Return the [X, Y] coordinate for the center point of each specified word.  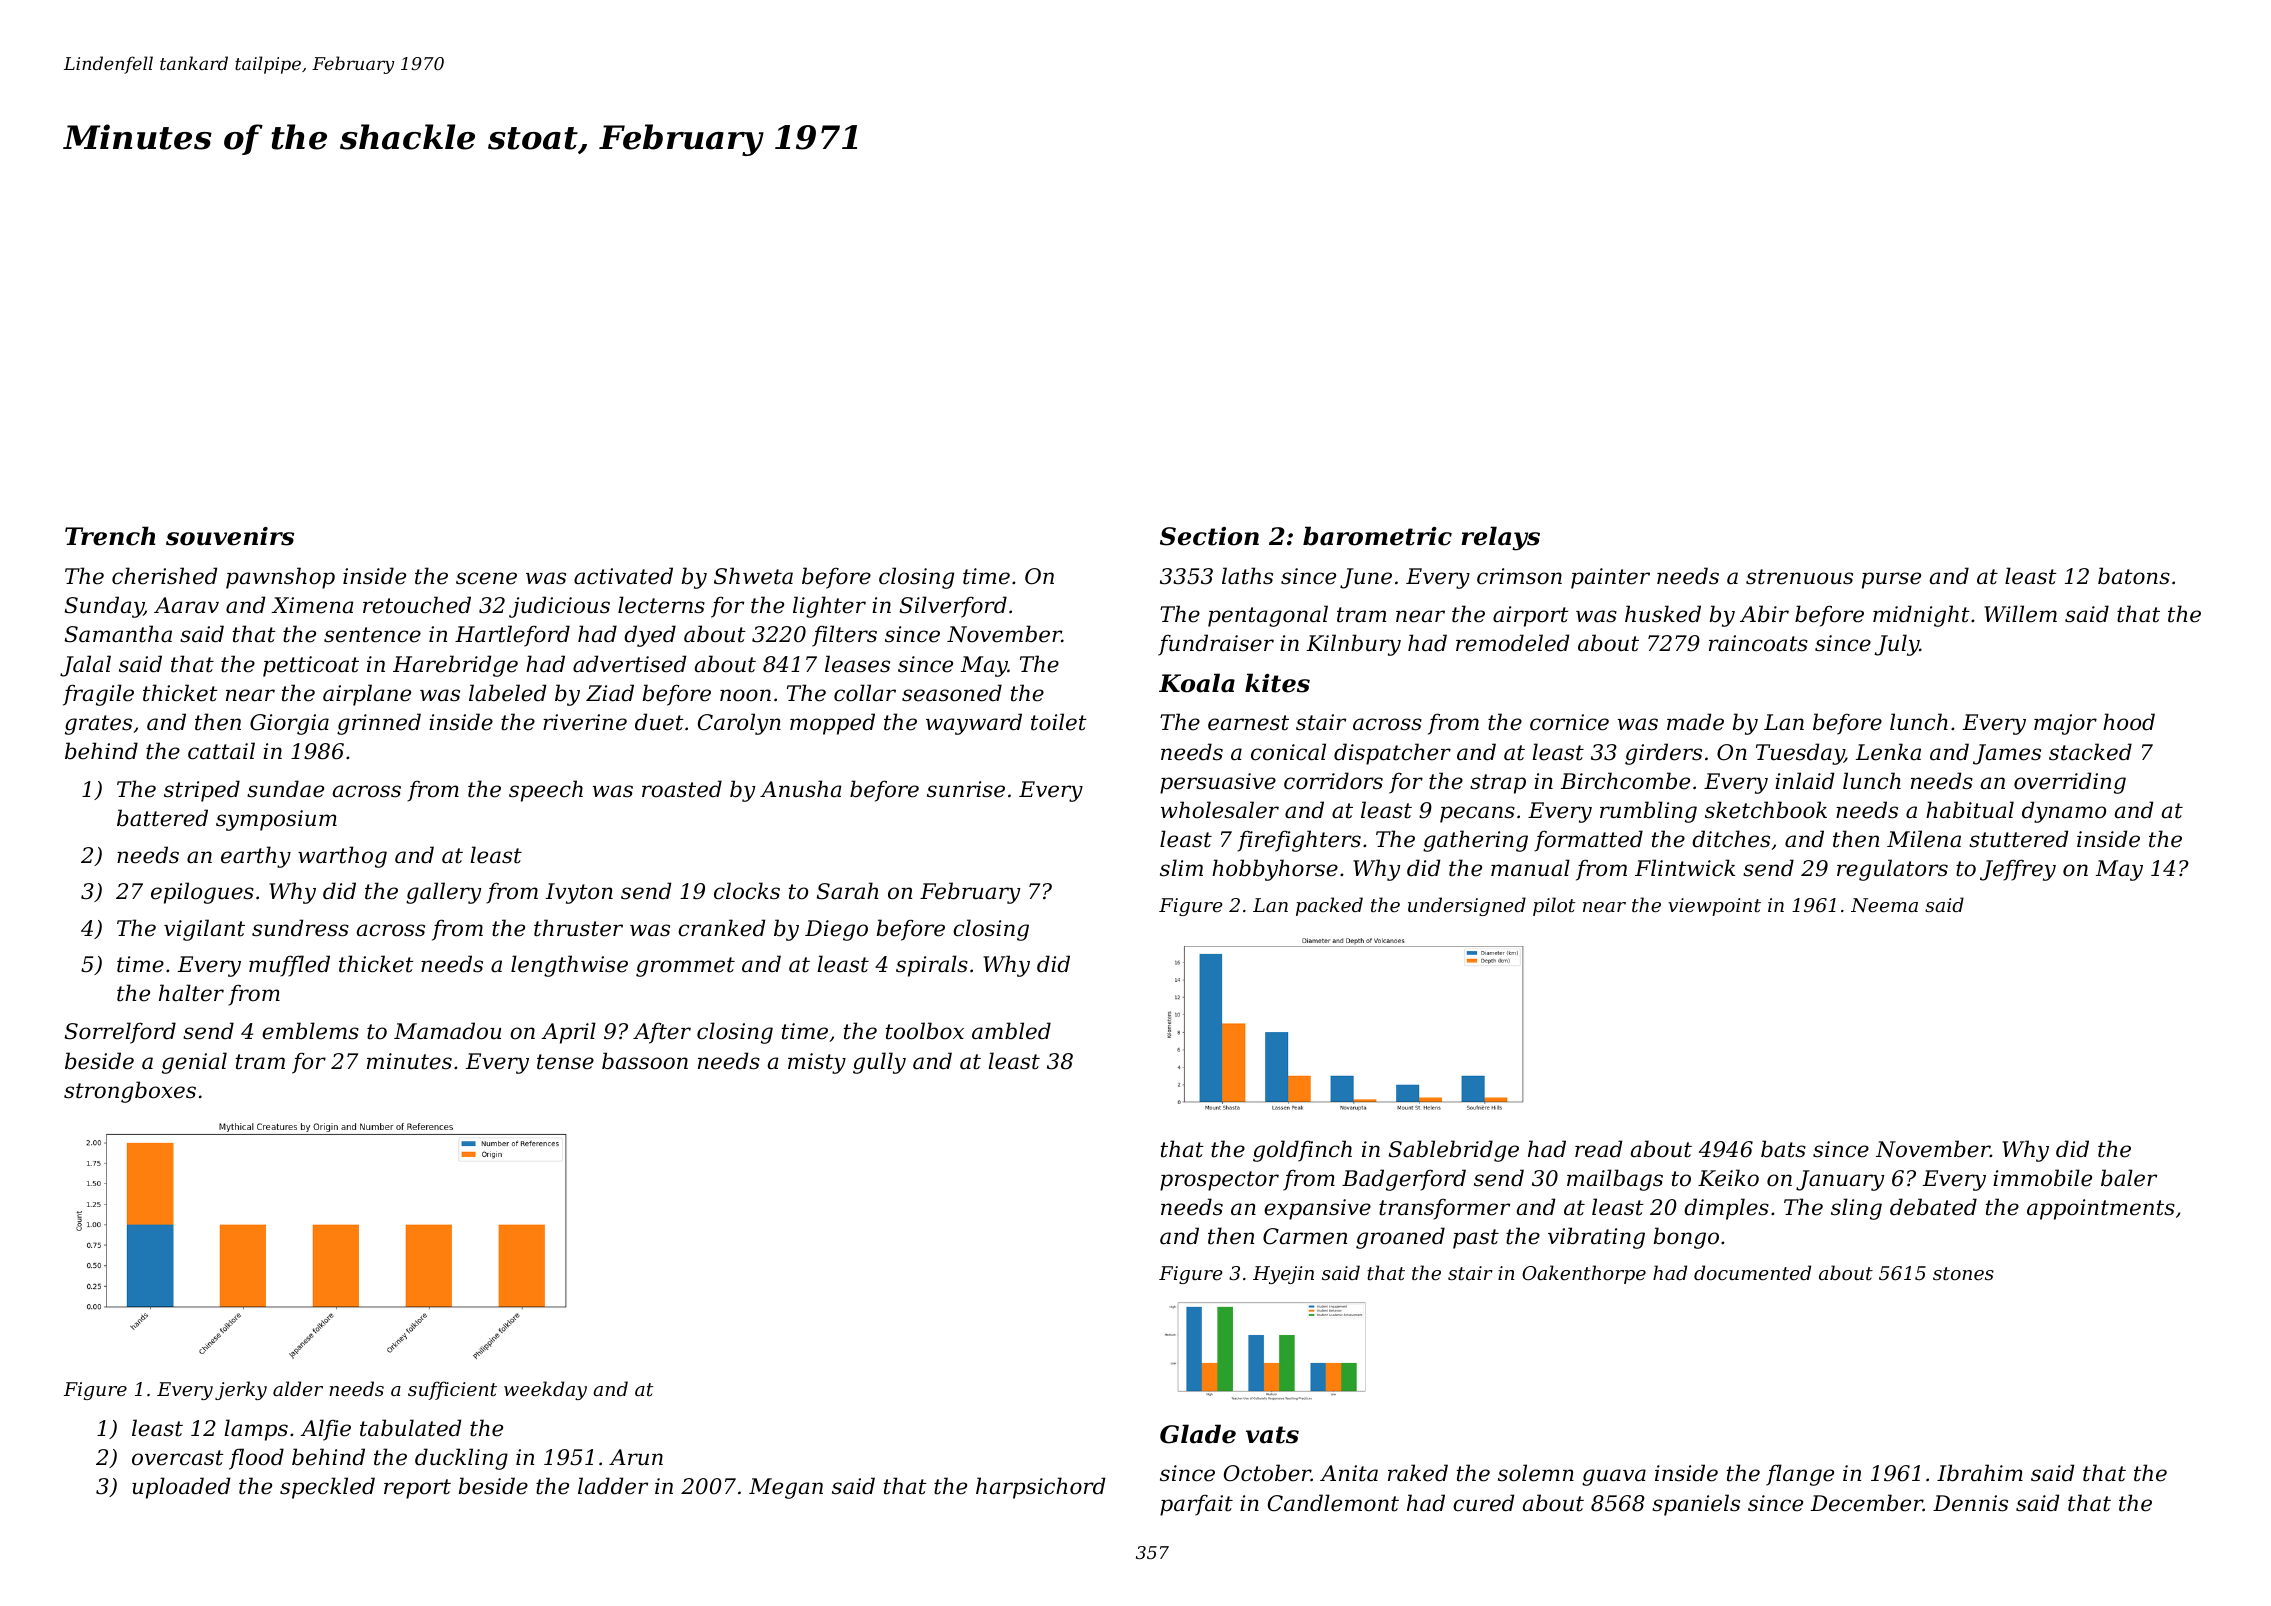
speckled [327, 1488]
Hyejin [1283, 1275]
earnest [1248, 723]
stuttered [2018, 839]
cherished [164, 576]
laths [1247, 576]
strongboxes [130, 1092]
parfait [1196, 1505]
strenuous [1799, 577]
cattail [221, 751]
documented [1752, 1272]
